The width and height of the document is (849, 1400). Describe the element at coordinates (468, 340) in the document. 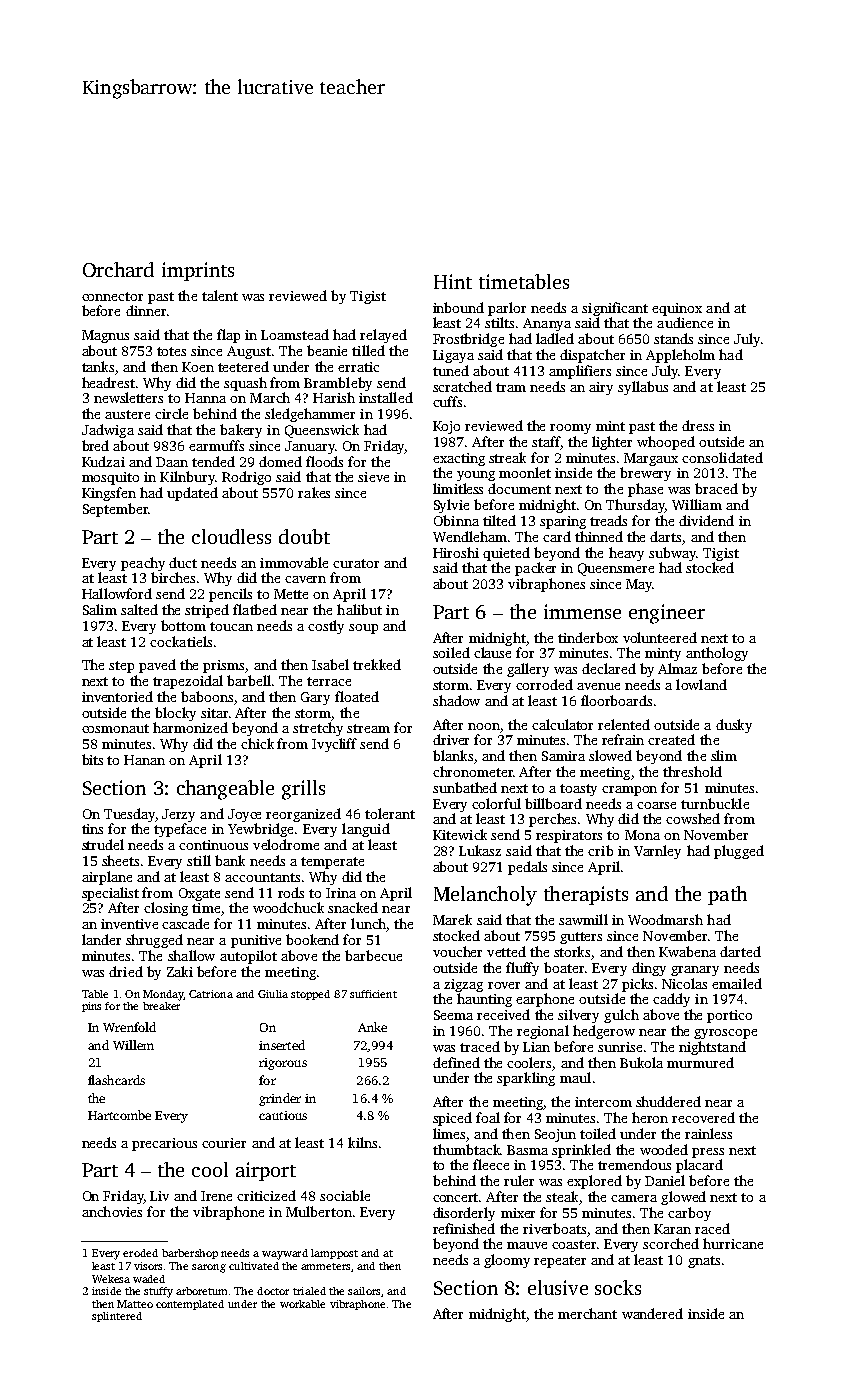

I see `Frostbridge` at that location.
